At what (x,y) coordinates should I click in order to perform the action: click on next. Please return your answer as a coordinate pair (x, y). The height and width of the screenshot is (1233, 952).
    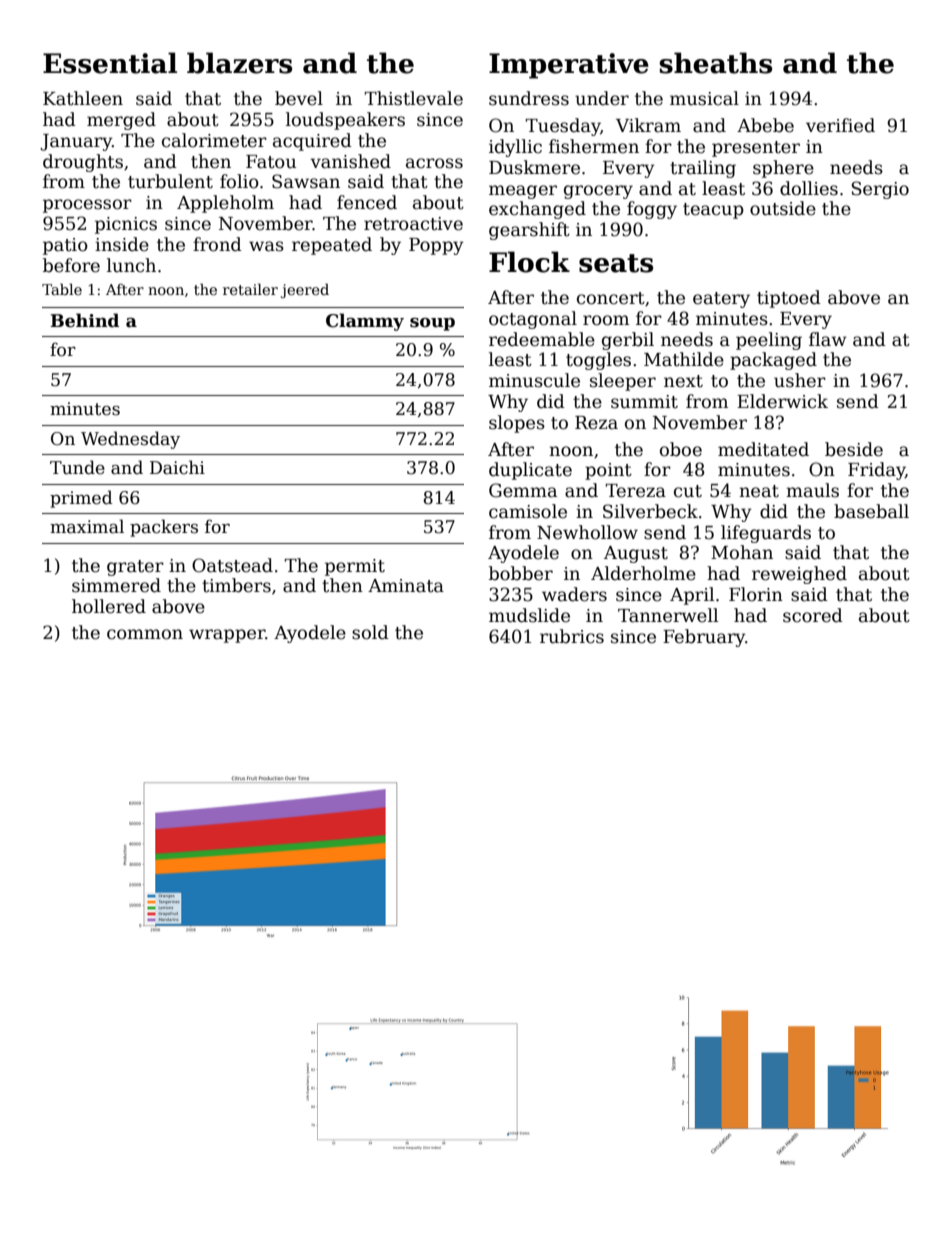
    Looking at the image, I should click on (683, 381).
